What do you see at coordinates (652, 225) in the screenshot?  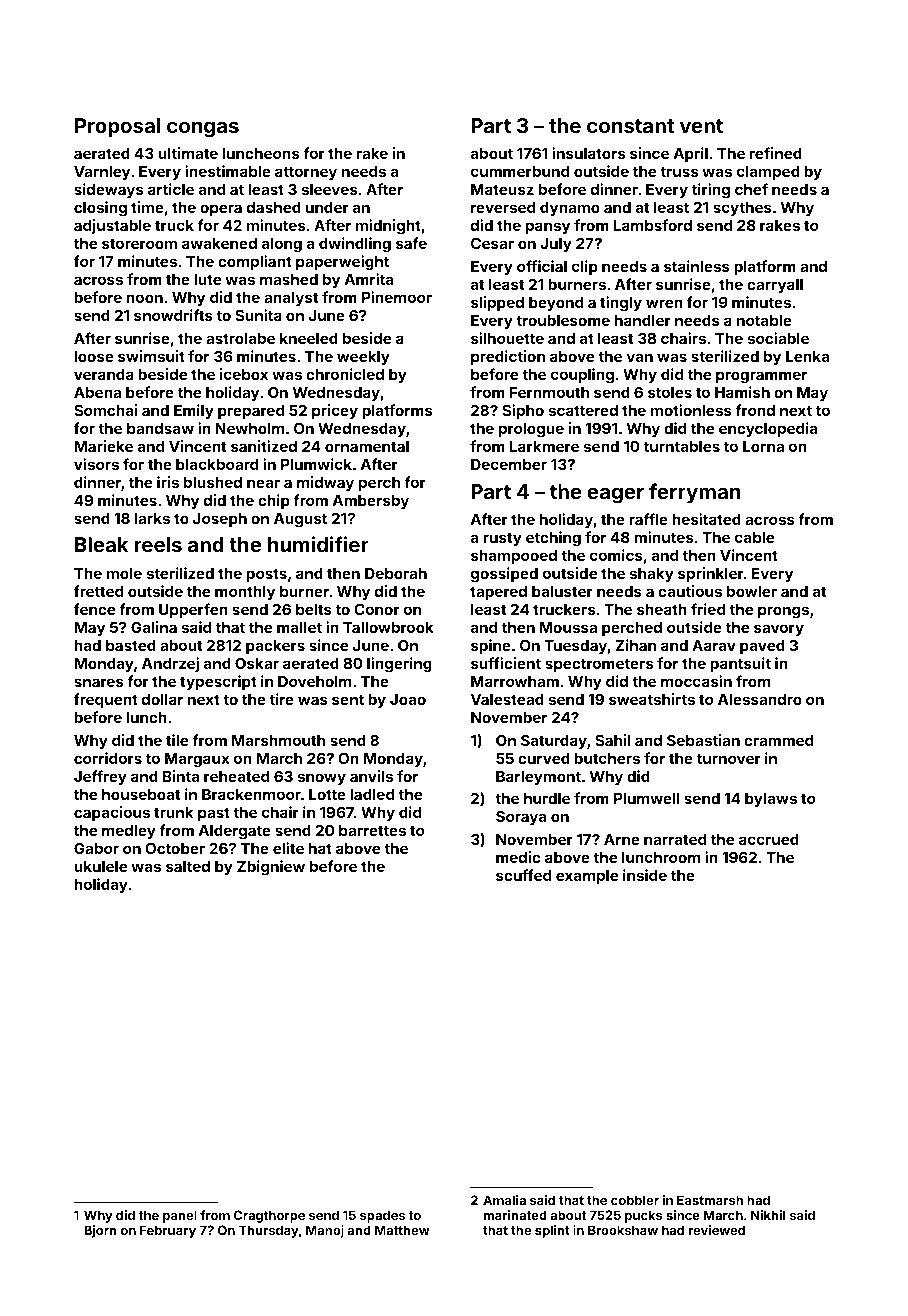 I see `Lambsford` at bounding box center [652, 225].
